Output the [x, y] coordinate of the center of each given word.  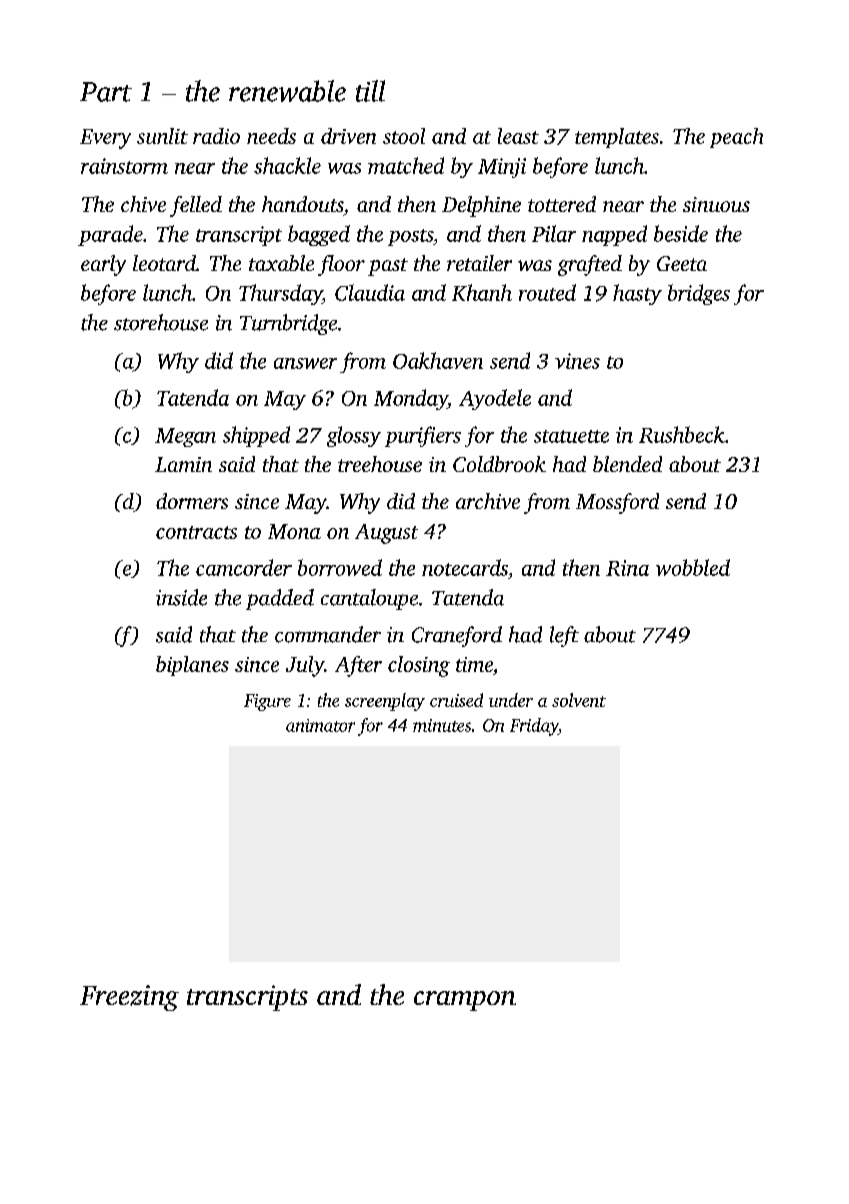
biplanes [192, 666]
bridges [699, 294]
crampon [465, 1001]
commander [328, 634]
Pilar [554, 233]
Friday [534, 727]
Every [105, 139]
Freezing [129, 998]
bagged [319, 235]
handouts [302, 204]
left [564, 636]
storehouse [161, 322]
